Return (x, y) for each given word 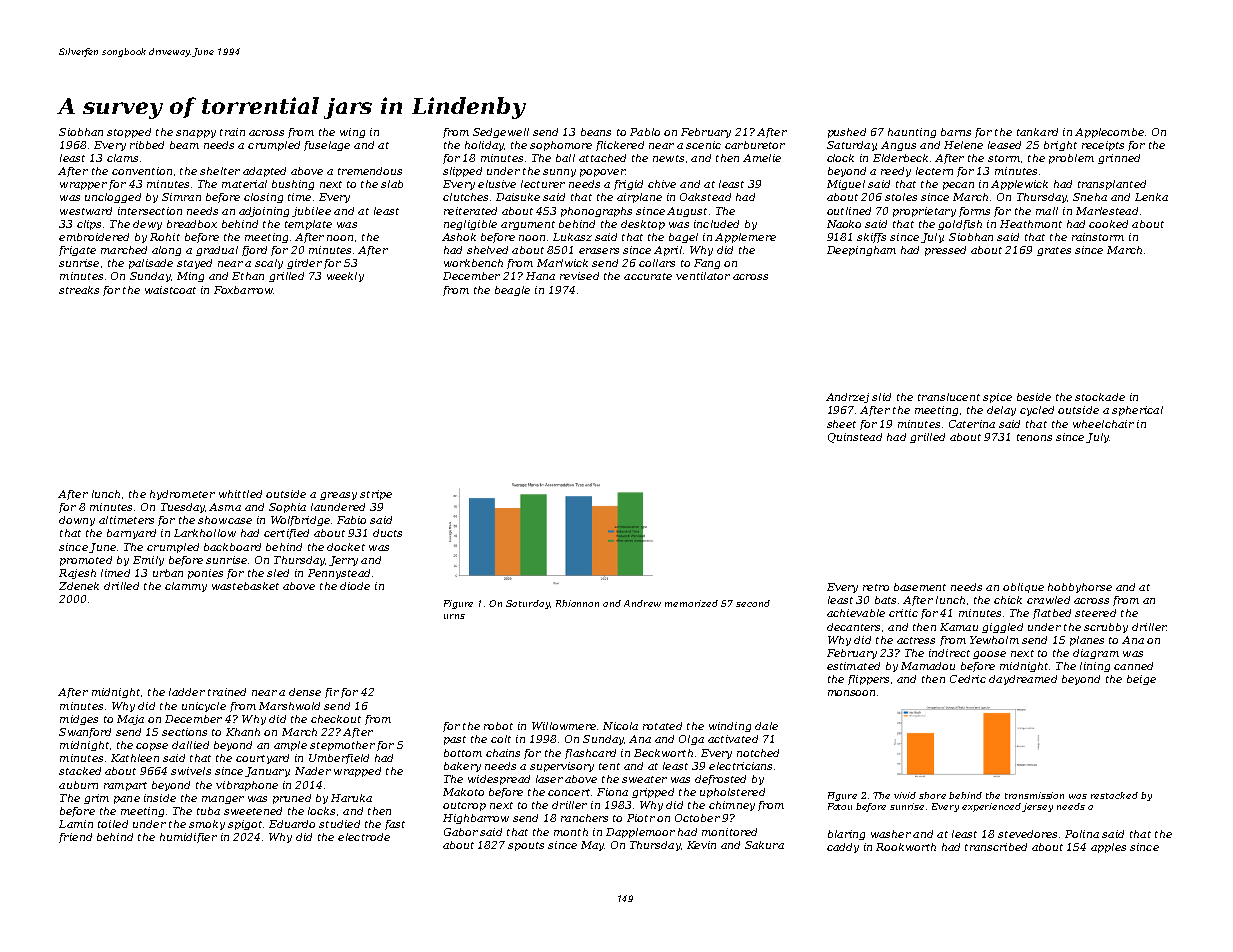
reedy (896, 172)
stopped (129, 133)
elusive (497, 184)
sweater (644, 779)
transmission (1034, 795)
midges (79, 720)
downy (77, 521)
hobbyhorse (1080, 588)
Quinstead (855, 438)
